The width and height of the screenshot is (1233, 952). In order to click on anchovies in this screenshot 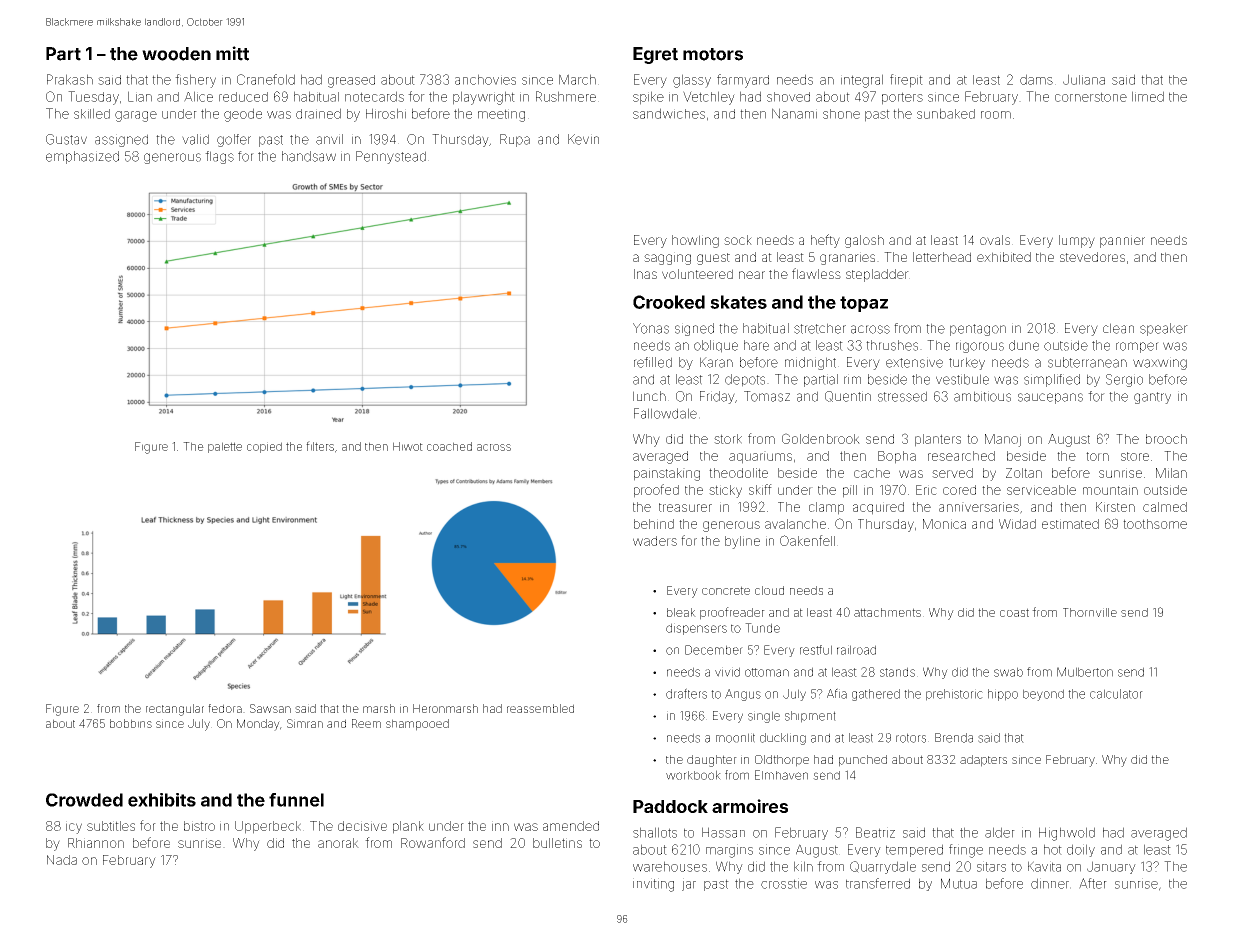, I will do `click(485, 79)`.
